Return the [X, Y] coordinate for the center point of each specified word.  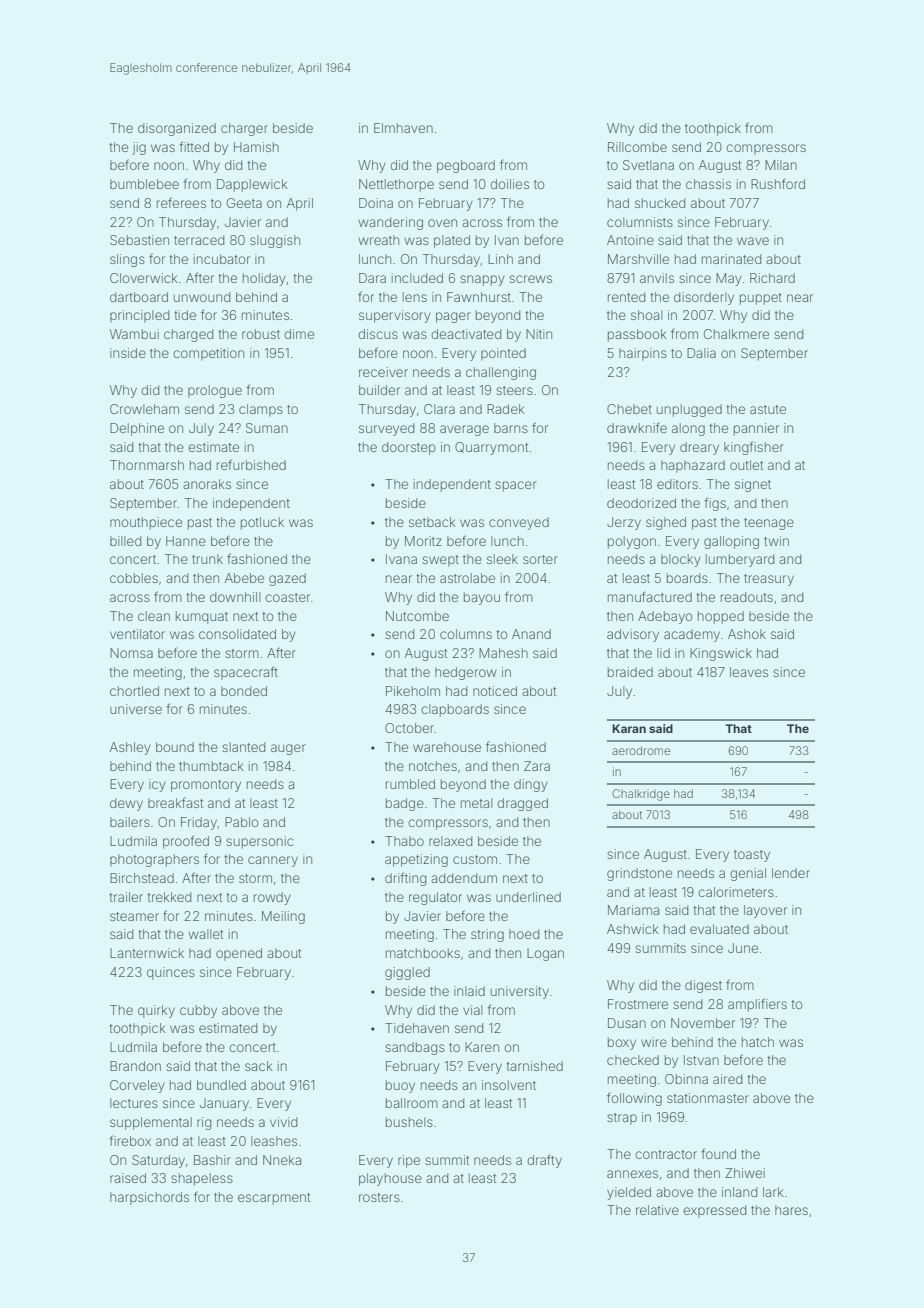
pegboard [466, 166]
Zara [537, 766]
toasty [752, 856]
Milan [781, 165]
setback [432, 522]
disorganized [177, 129]
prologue [215, 391]
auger [288, 749]
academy [692, 635]
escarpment [274, 1199]
